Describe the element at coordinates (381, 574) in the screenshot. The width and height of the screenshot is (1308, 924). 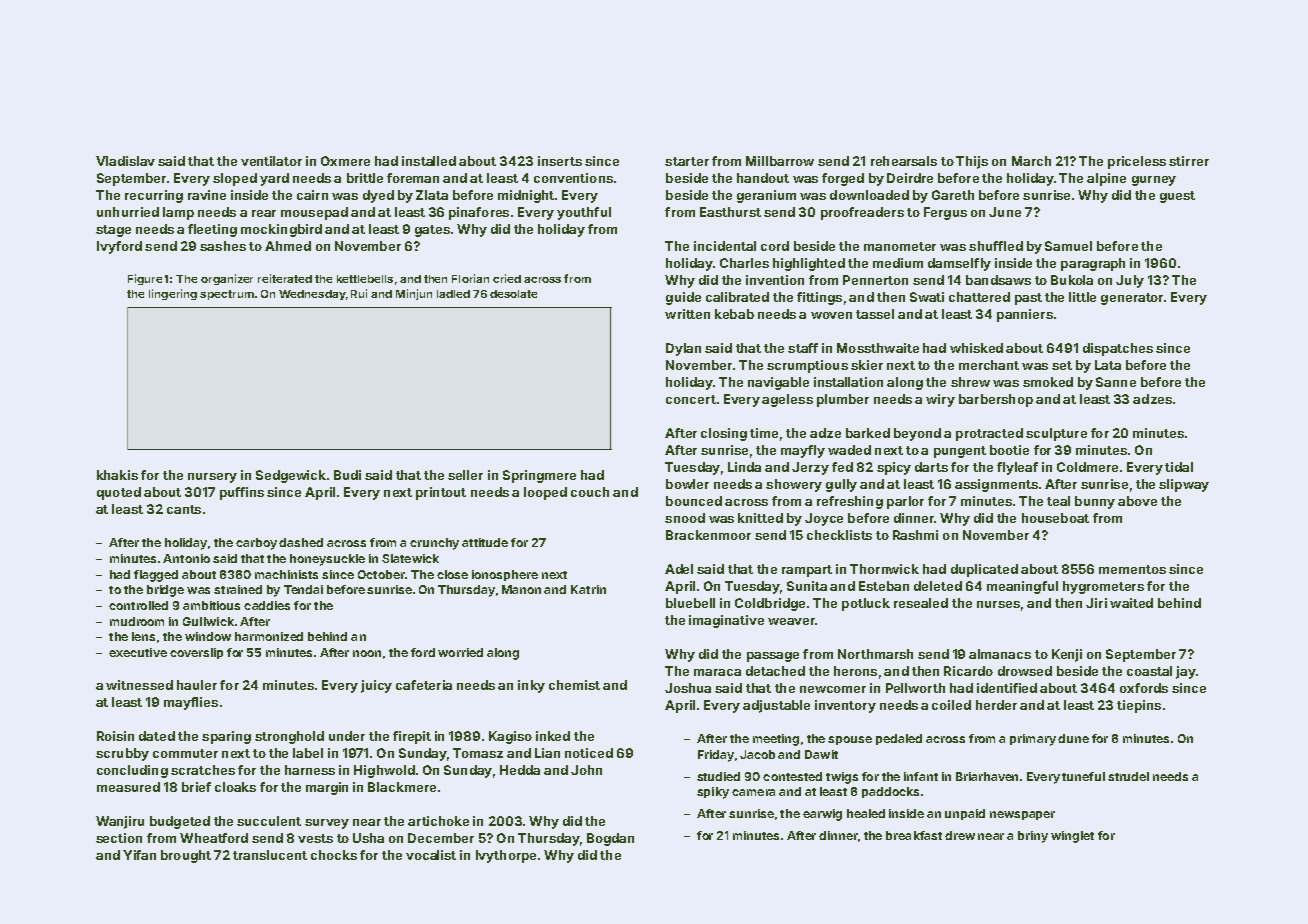
I see `October` at that location.
